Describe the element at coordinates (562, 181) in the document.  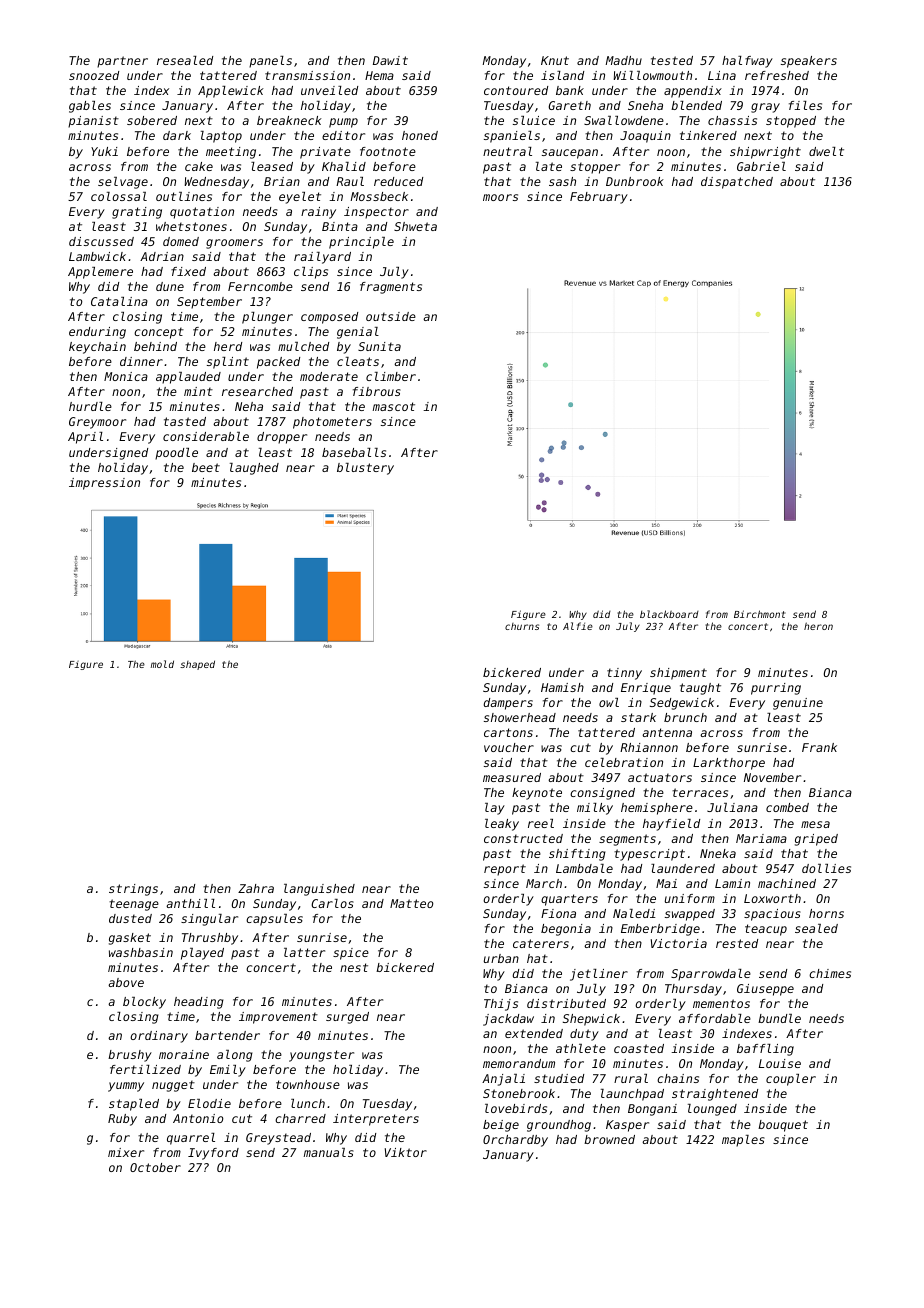
I see `sash` at that location.
